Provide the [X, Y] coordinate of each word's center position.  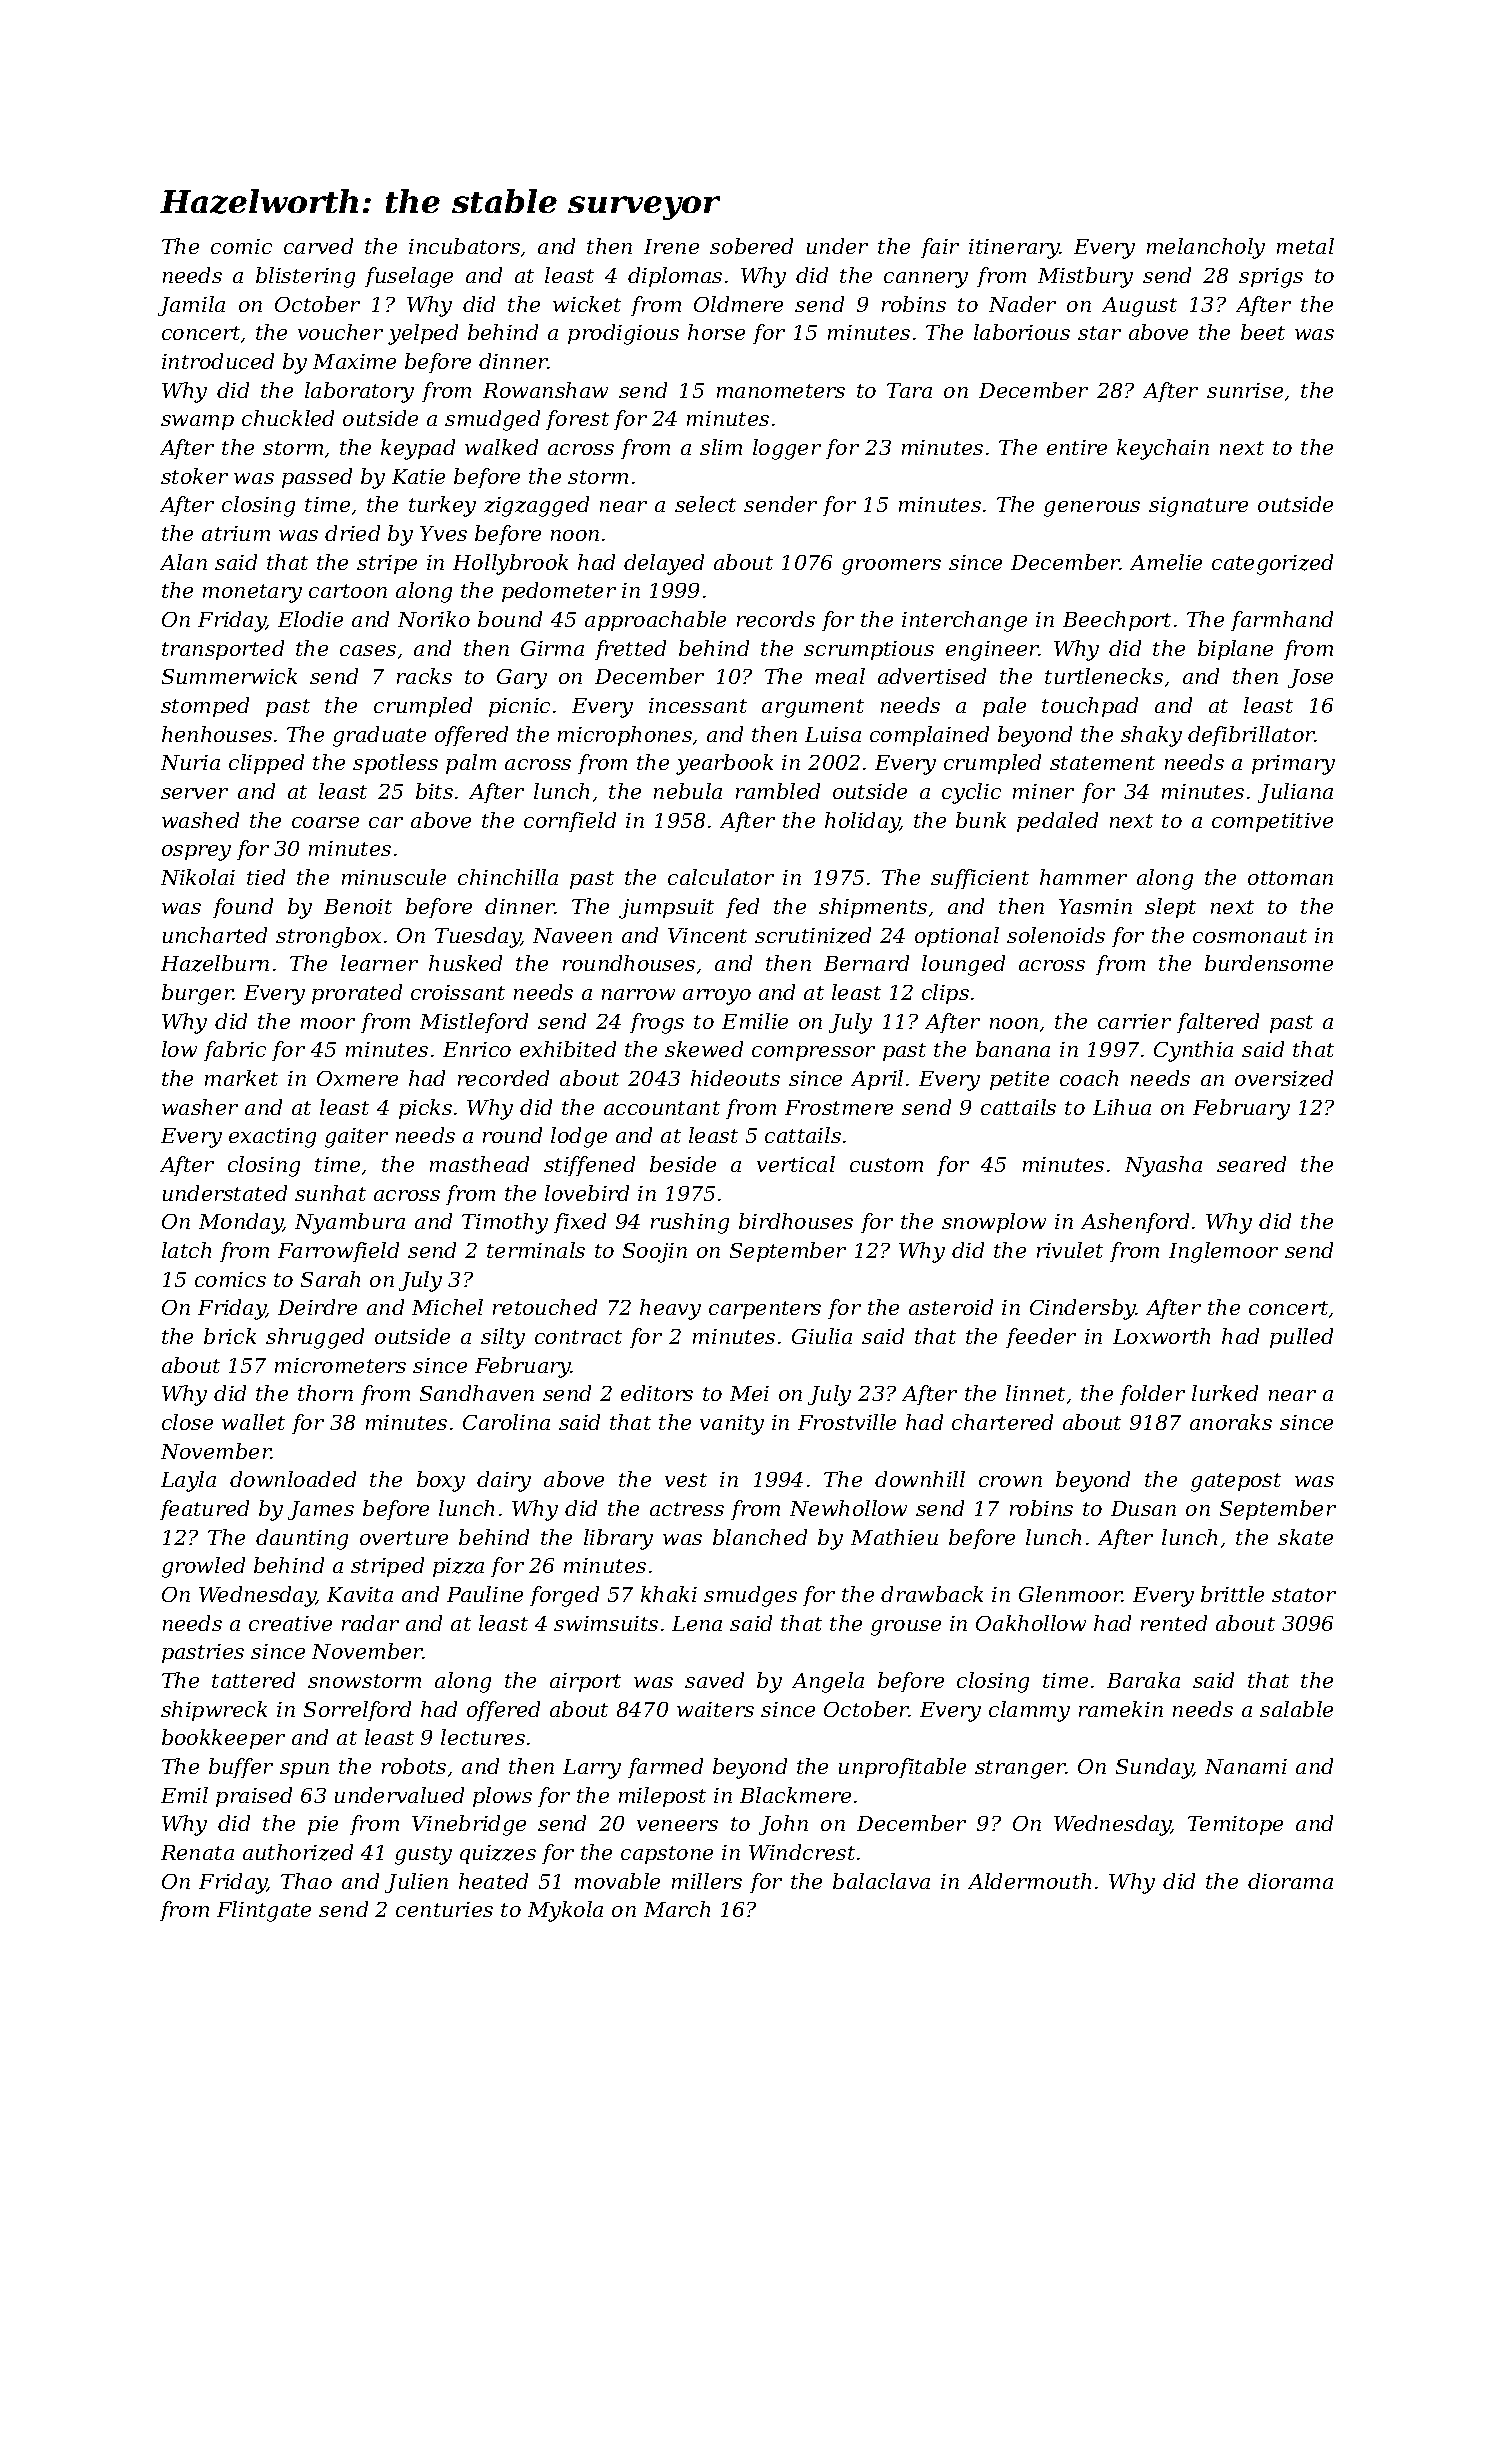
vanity [732, 1425]
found [243, 908]
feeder [1041, 1338]
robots [414, 1766]
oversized [1284, 1078]
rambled [778, 791]
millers [707, 1881]
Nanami [1246, 1766]
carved [318, 246]
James [321, 1510]
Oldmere [738, 304]
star [1099, 333]
